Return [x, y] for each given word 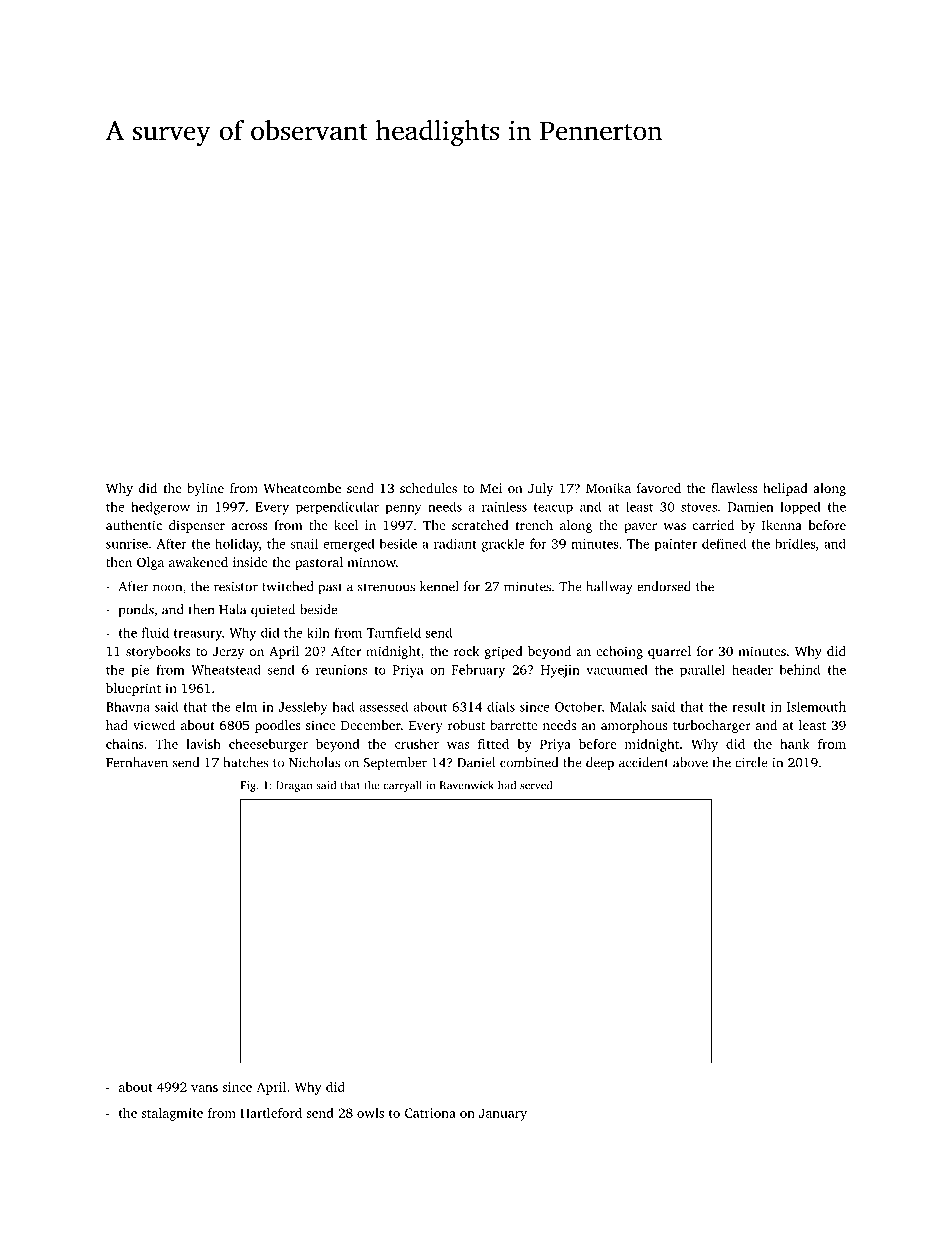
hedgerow [160, 508]
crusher [417, 744]
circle [751, 762]
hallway [609, 588]
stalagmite [172, 1114]
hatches [245, 762]
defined [724, 543]
